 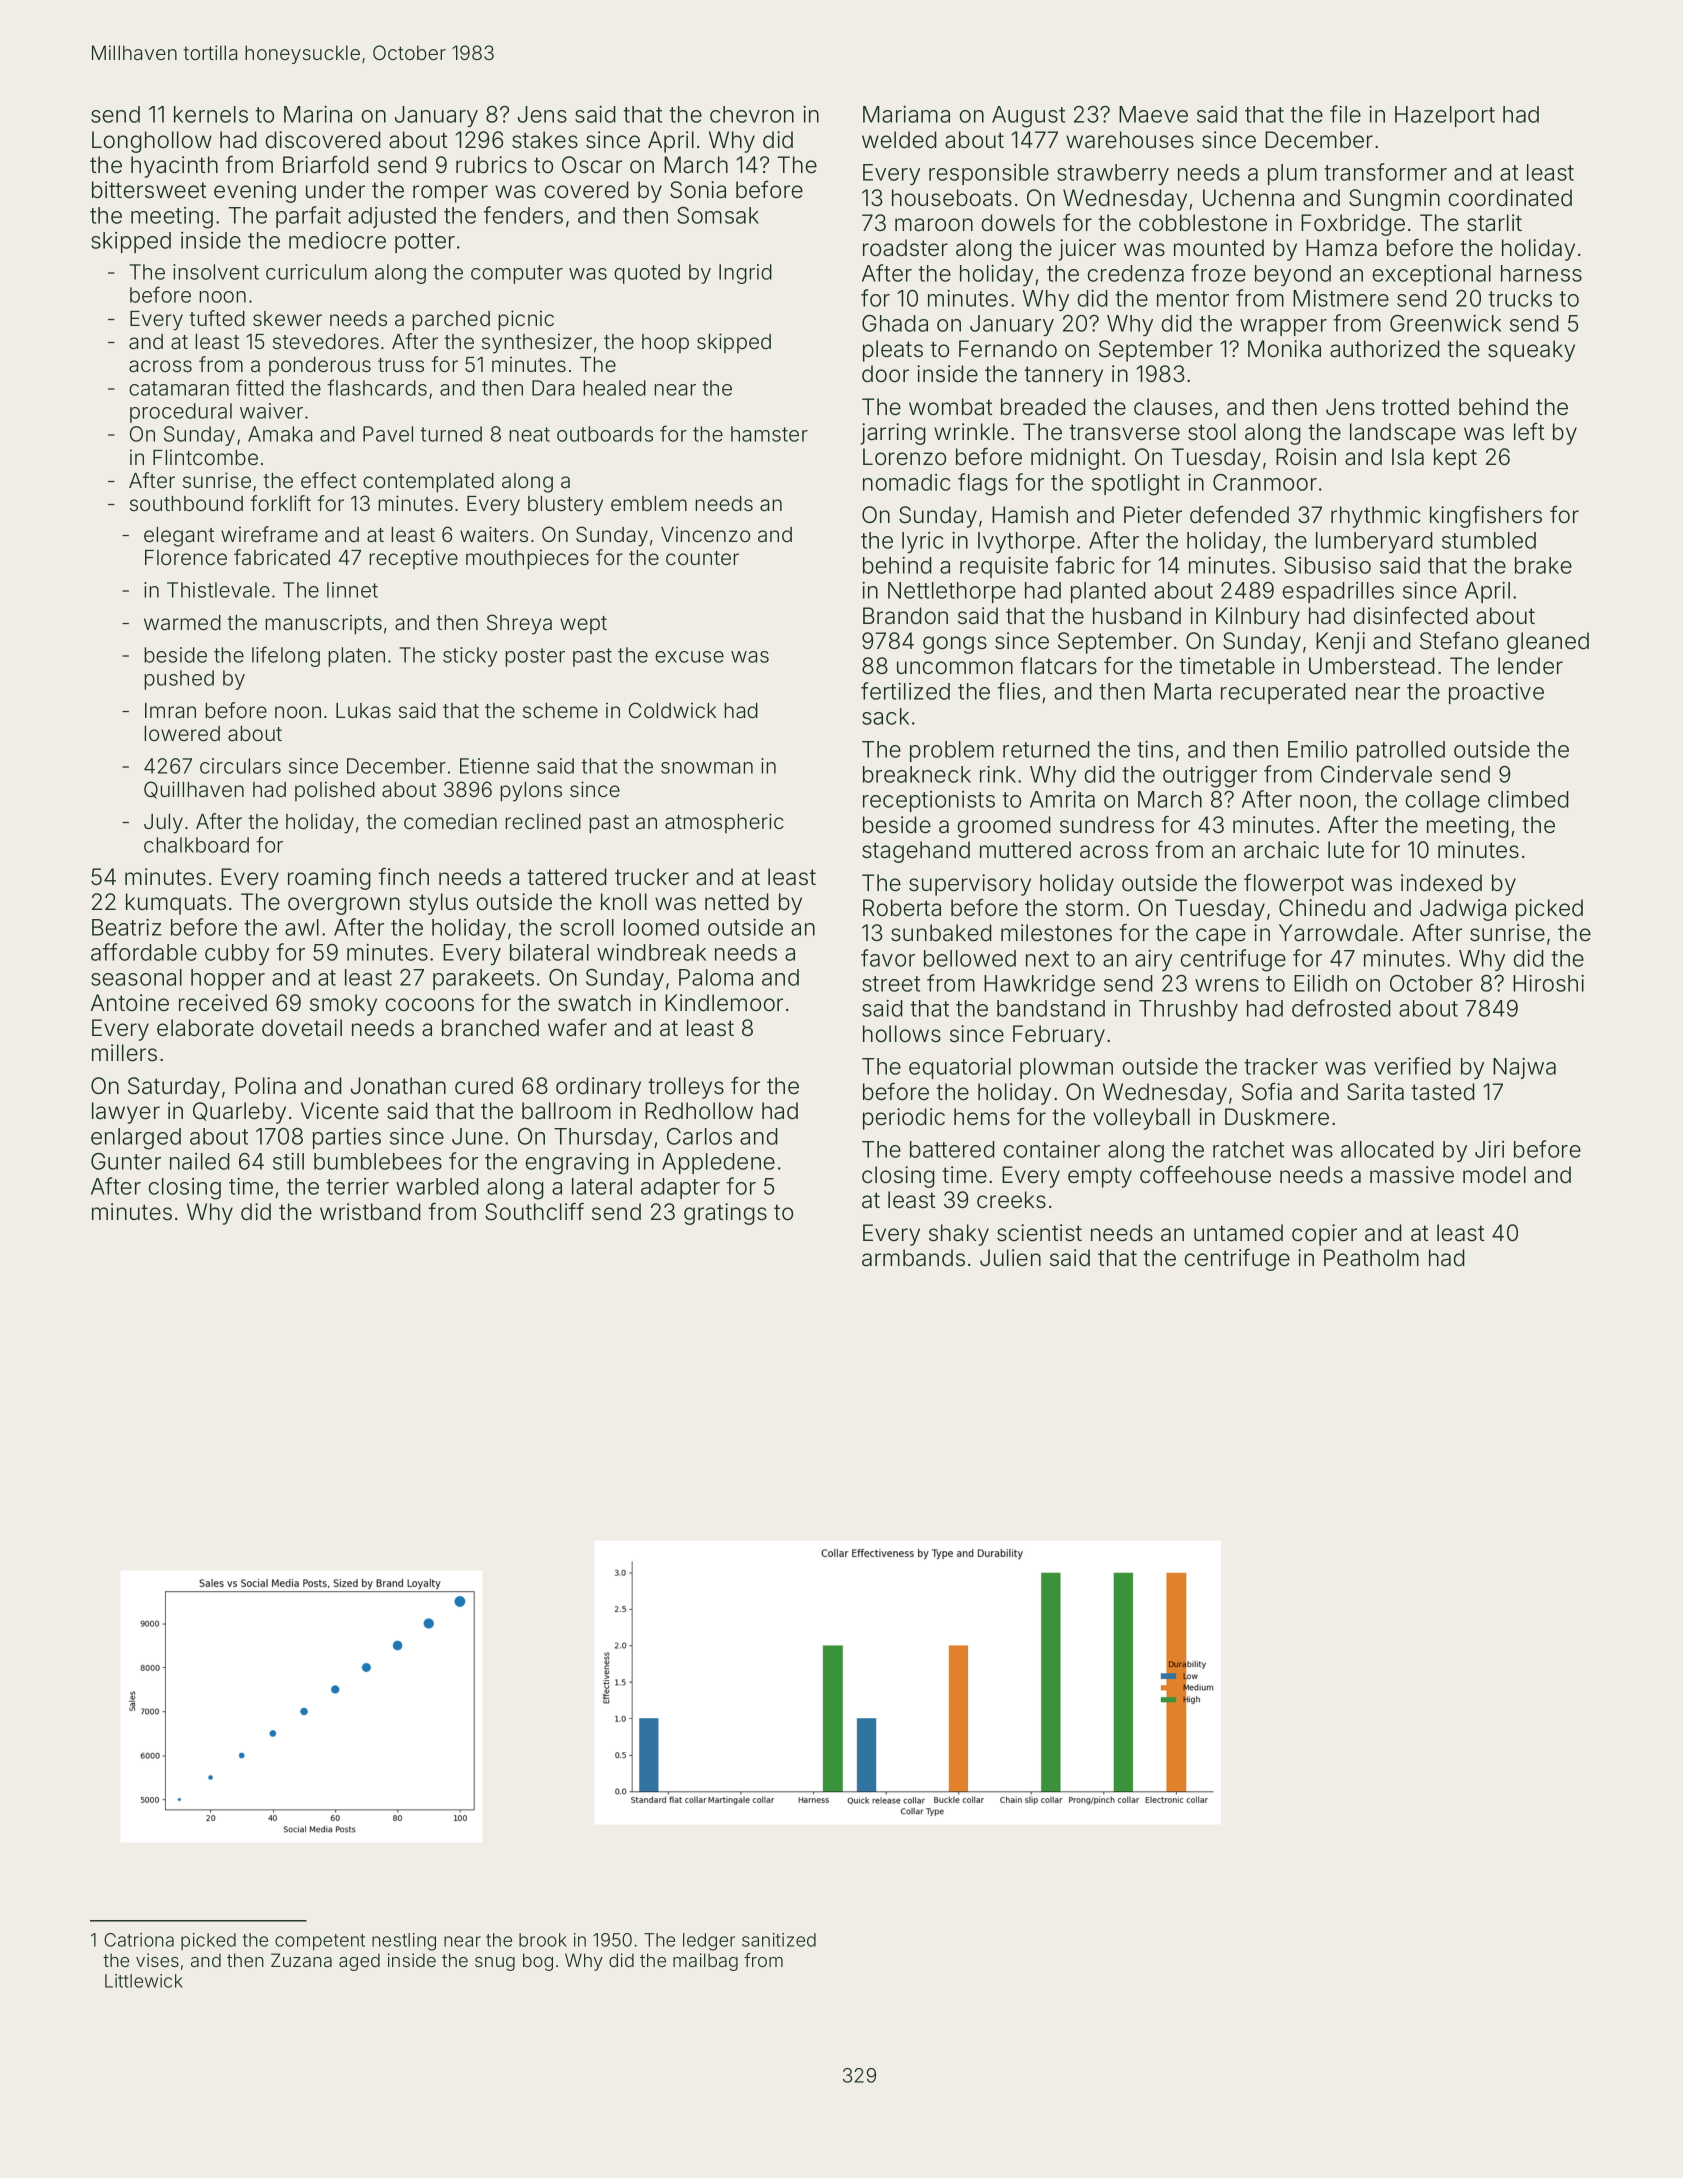 I want to click on Peatholm, so click(x=1371, y=1258).
